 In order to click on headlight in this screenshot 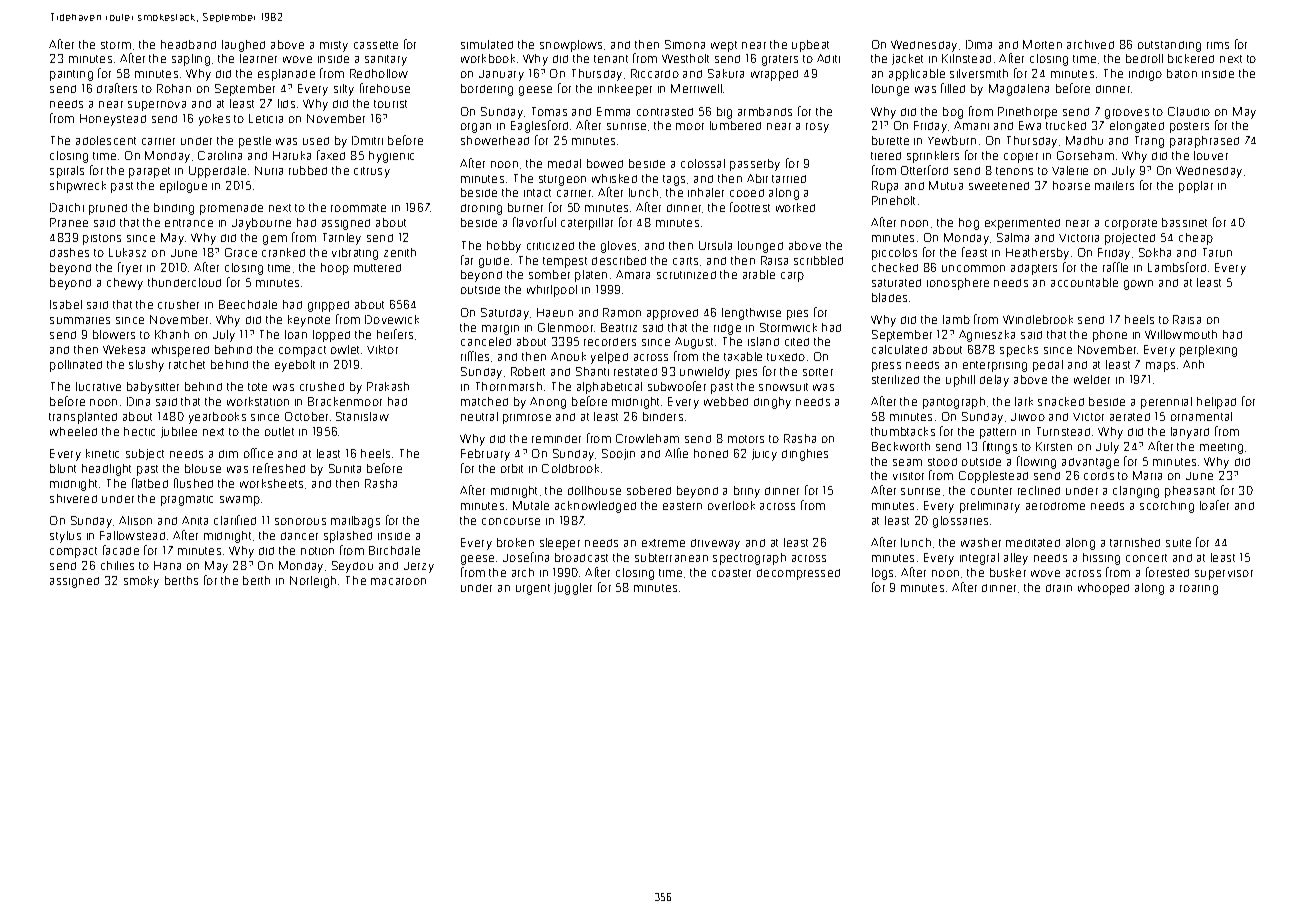, I will do `click(106, 470)`.
